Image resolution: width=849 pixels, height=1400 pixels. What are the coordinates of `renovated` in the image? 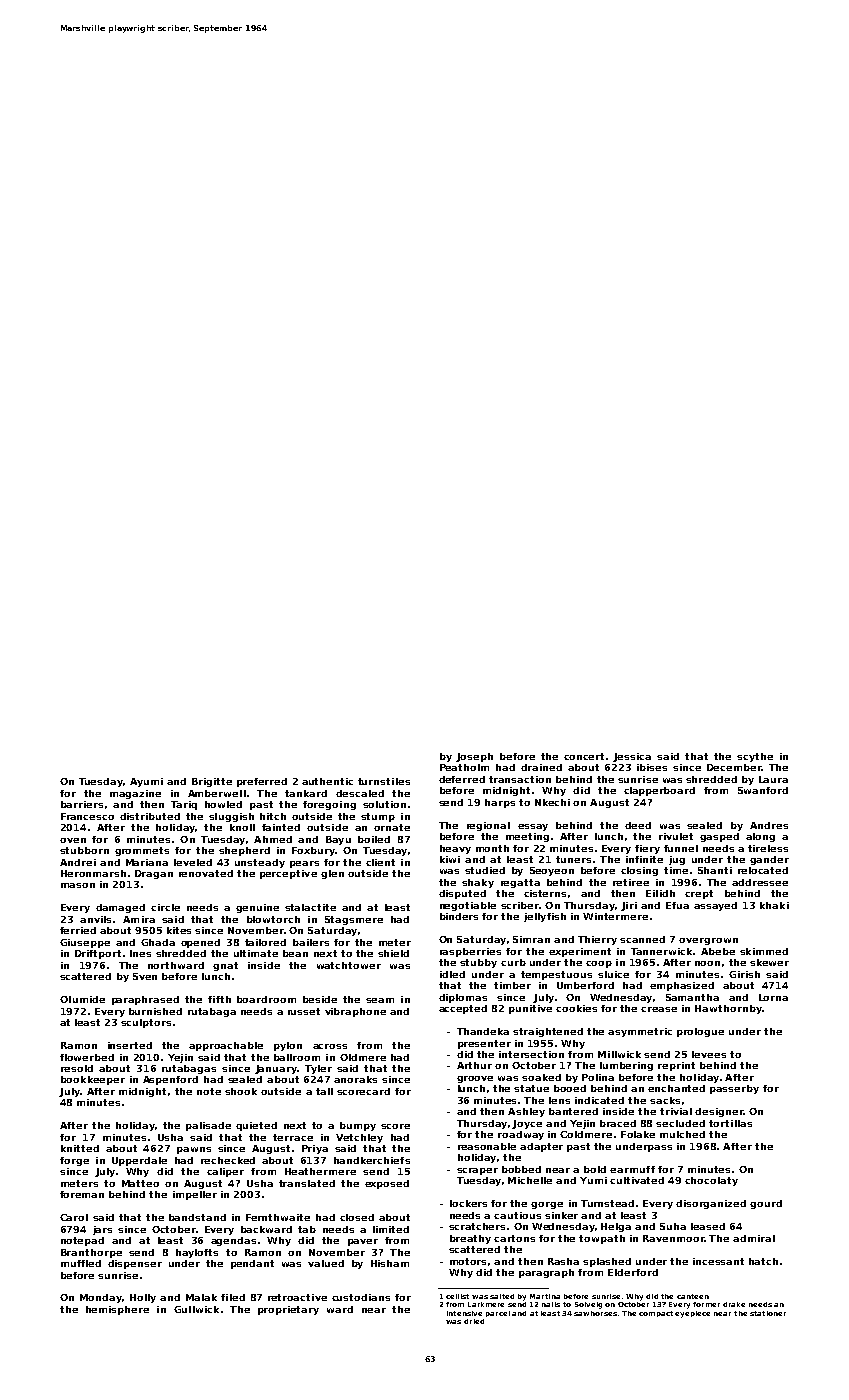 It's located at (206, 873).
